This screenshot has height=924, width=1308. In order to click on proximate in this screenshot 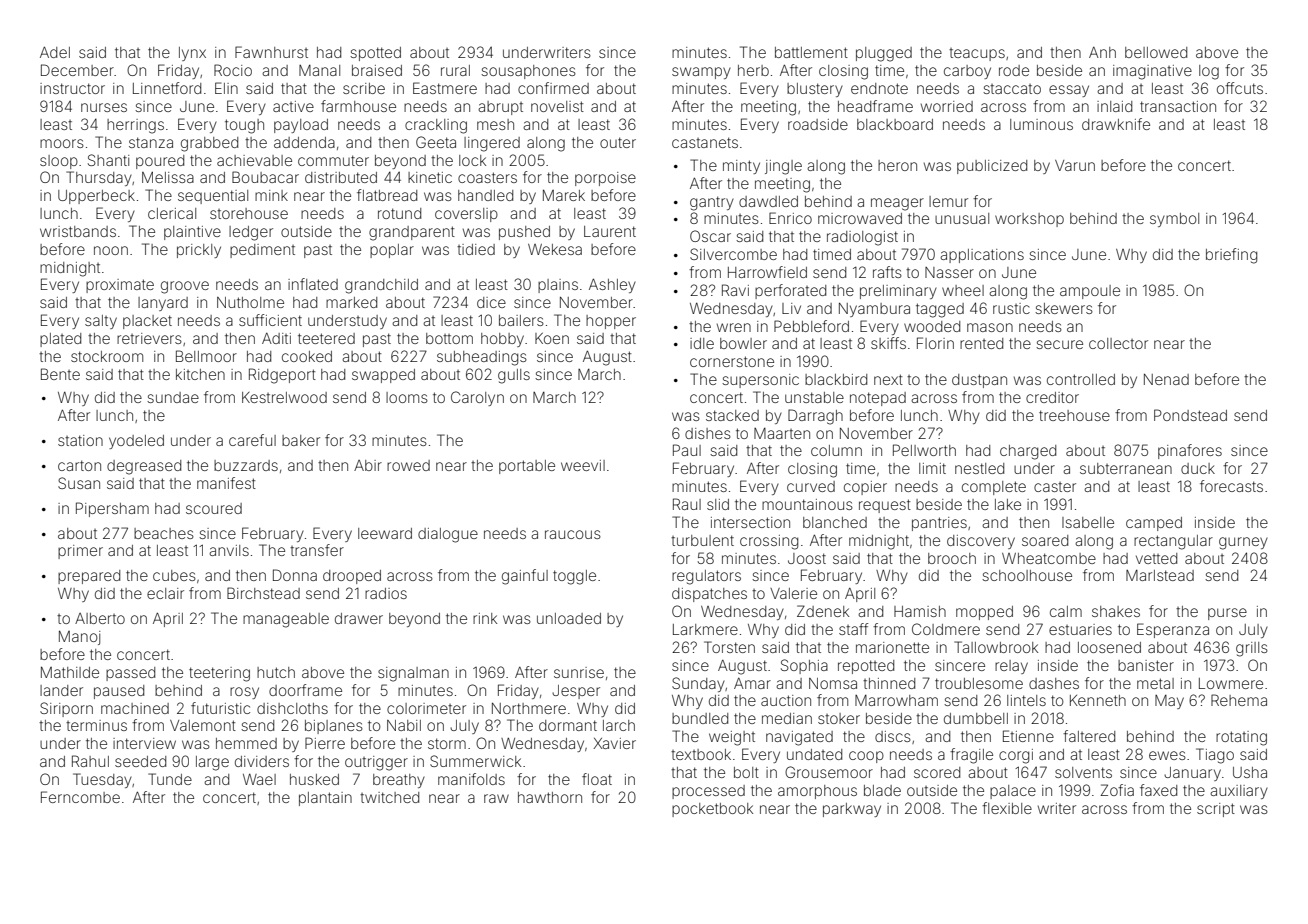, I will do `click(120, 286)`.
